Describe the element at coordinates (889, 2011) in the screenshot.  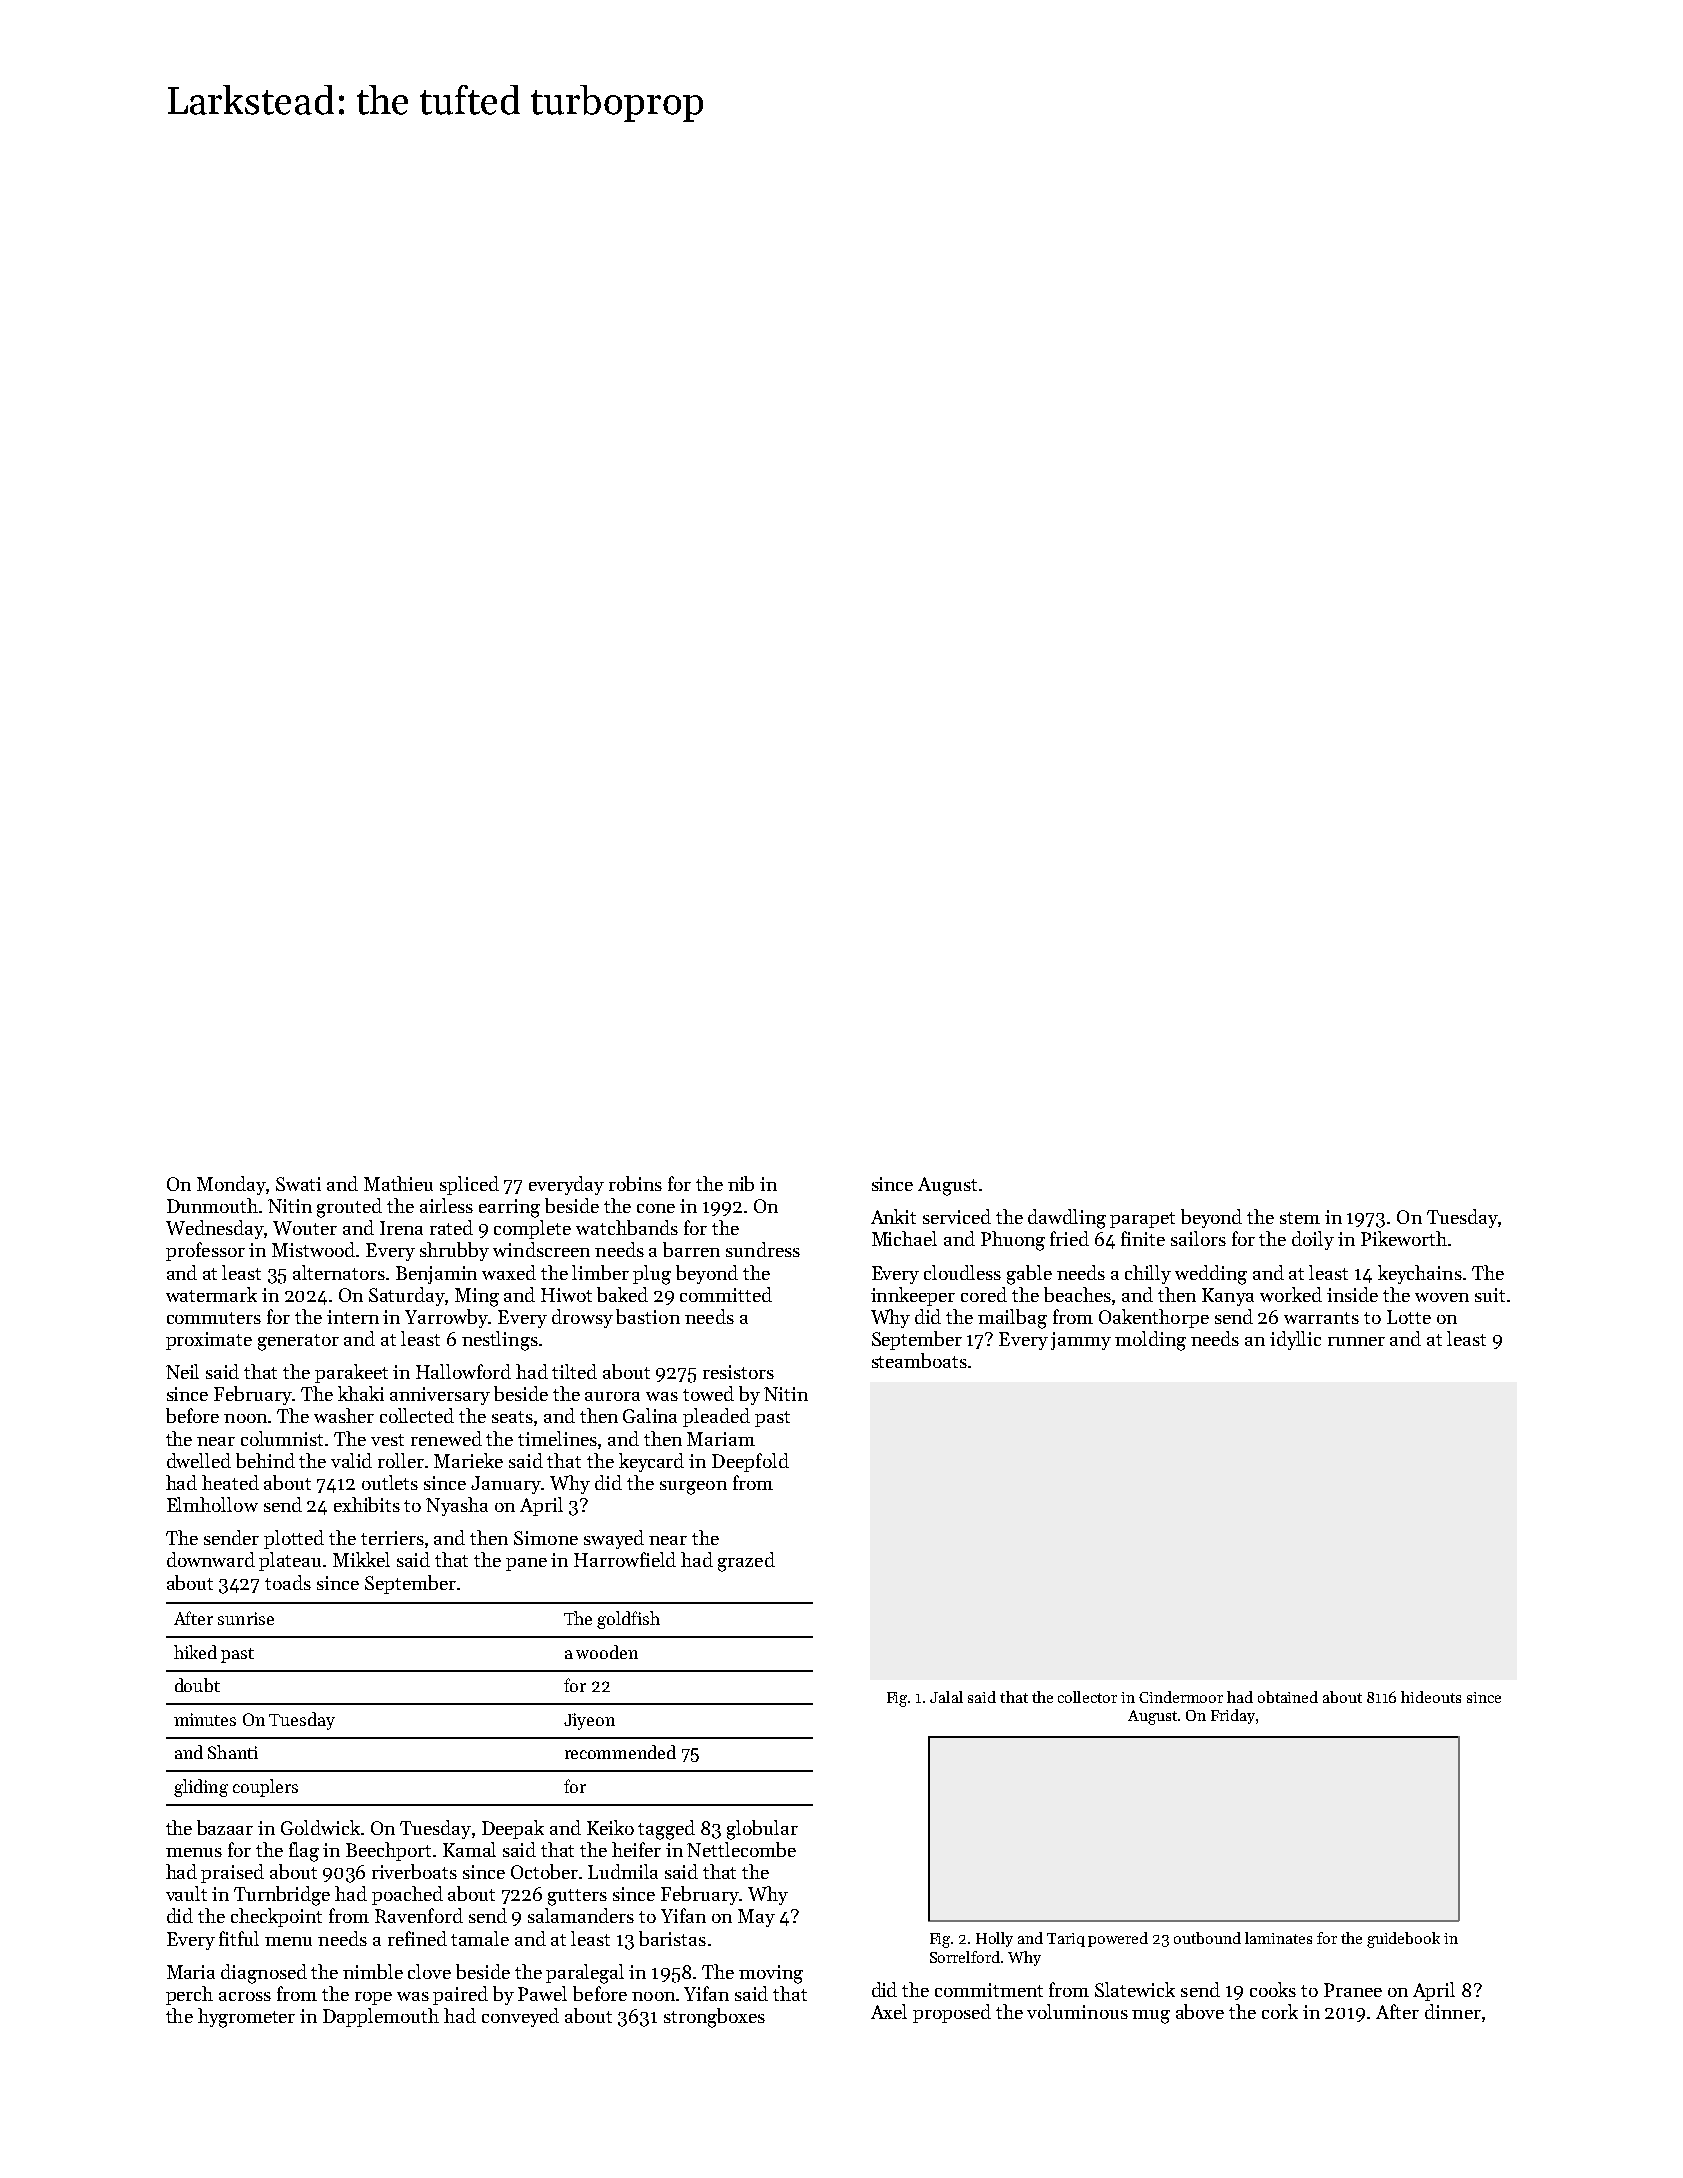
I see `Axel` at that location.
